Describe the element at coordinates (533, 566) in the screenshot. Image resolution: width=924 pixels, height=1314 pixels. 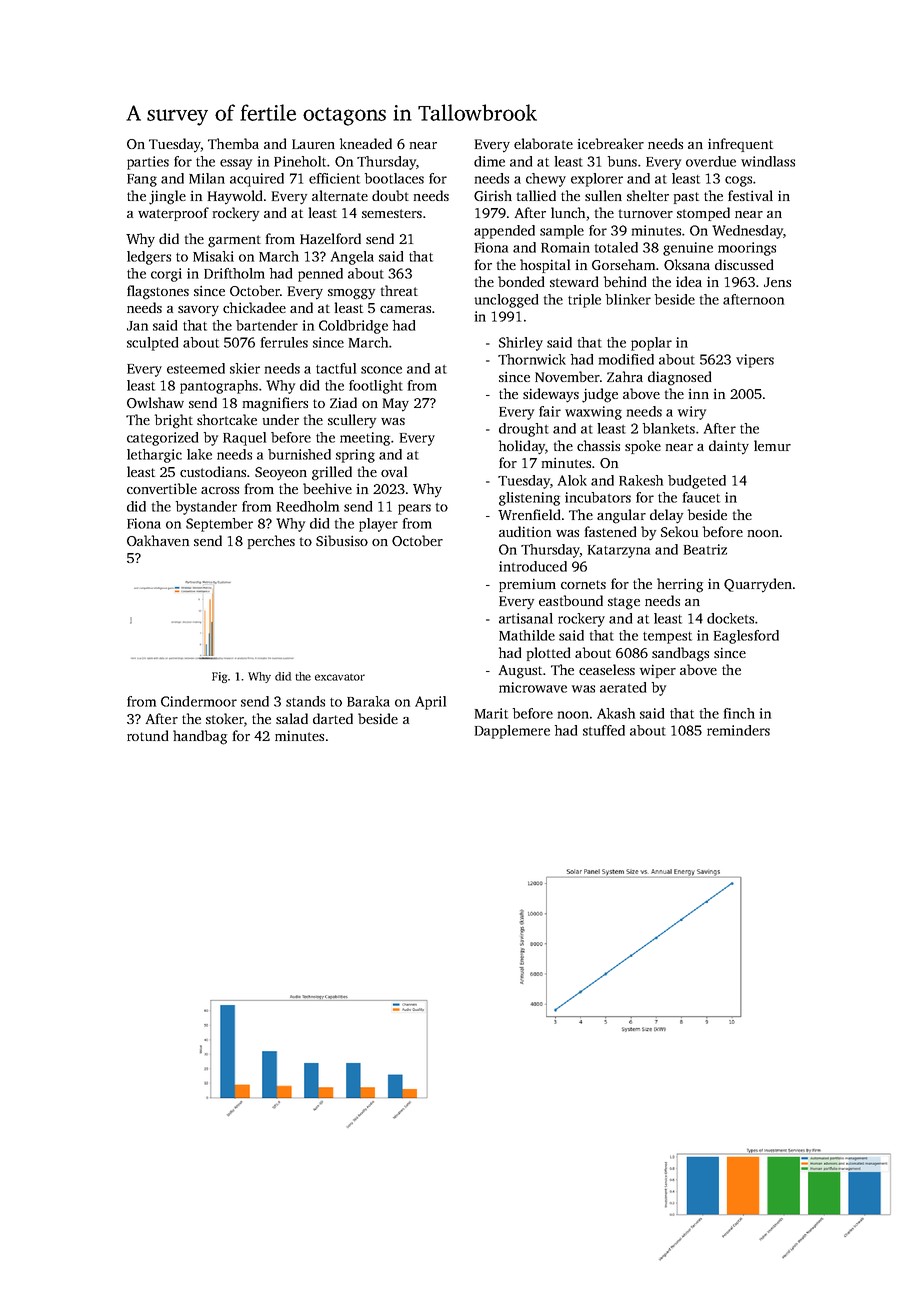
I see `introduced` at that location.
